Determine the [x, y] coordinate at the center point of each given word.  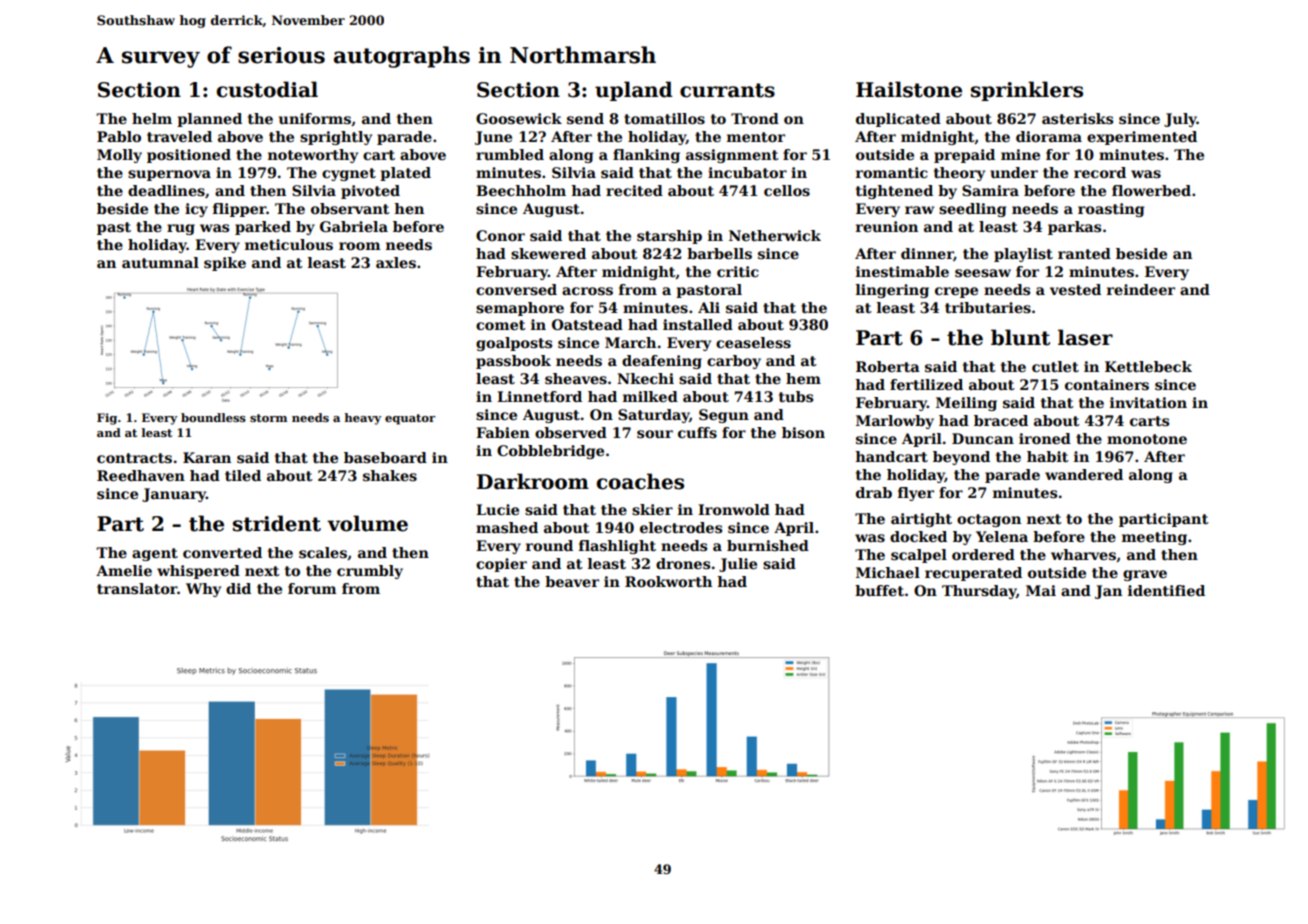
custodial [267, 89]
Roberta [888, 366]
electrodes [681, 527]
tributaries [988, 307]
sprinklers [1027, 91]
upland [634, 91]
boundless [213, 417]
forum [312, 588]
